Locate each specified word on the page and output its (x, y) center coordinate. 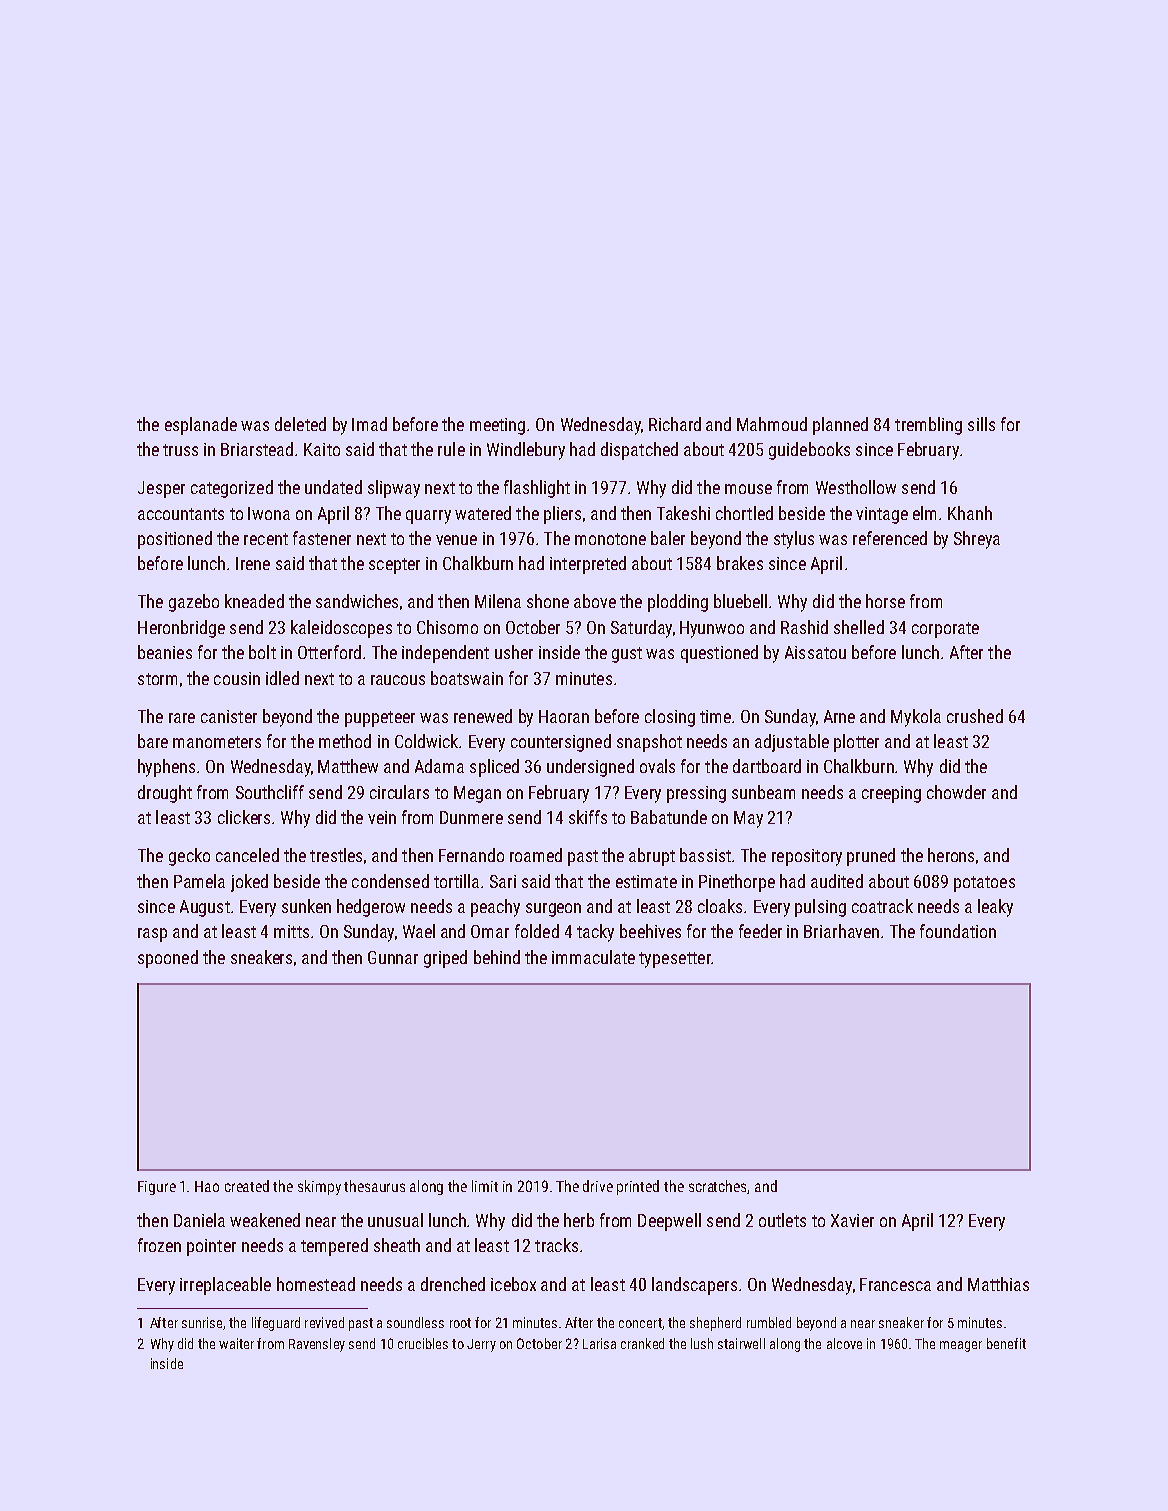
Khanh (970, 513)
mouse (748, 489)
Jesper (161, 489)
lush (702, 1343)
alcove (844, 1343)
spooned (168, 959)
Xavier (852, 1220)
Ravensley (317, 1345)
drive (598, 1186)
